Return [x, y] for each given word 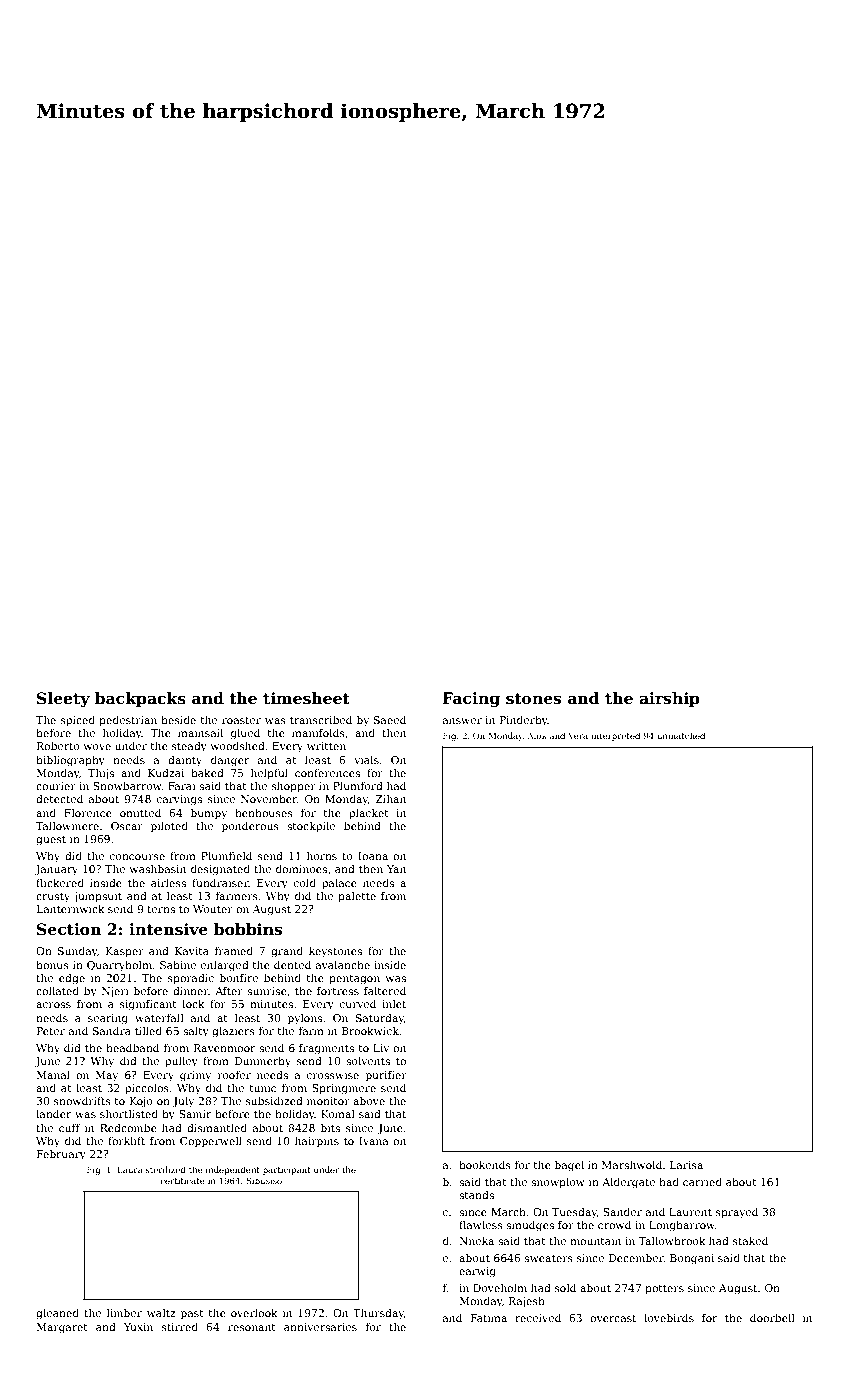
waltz [161, 1312]
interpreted [615, 736]
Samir [195, 1114]
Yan [396, 869]
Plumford [358, 785]
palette [357, 896]
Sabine [178, 964]
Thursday [378, 1314]
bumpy [209, 814]
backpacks [140, 699]
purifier [386, 1076]
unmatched [681, 735]
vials [366, 759]
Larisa [686, 1165]
